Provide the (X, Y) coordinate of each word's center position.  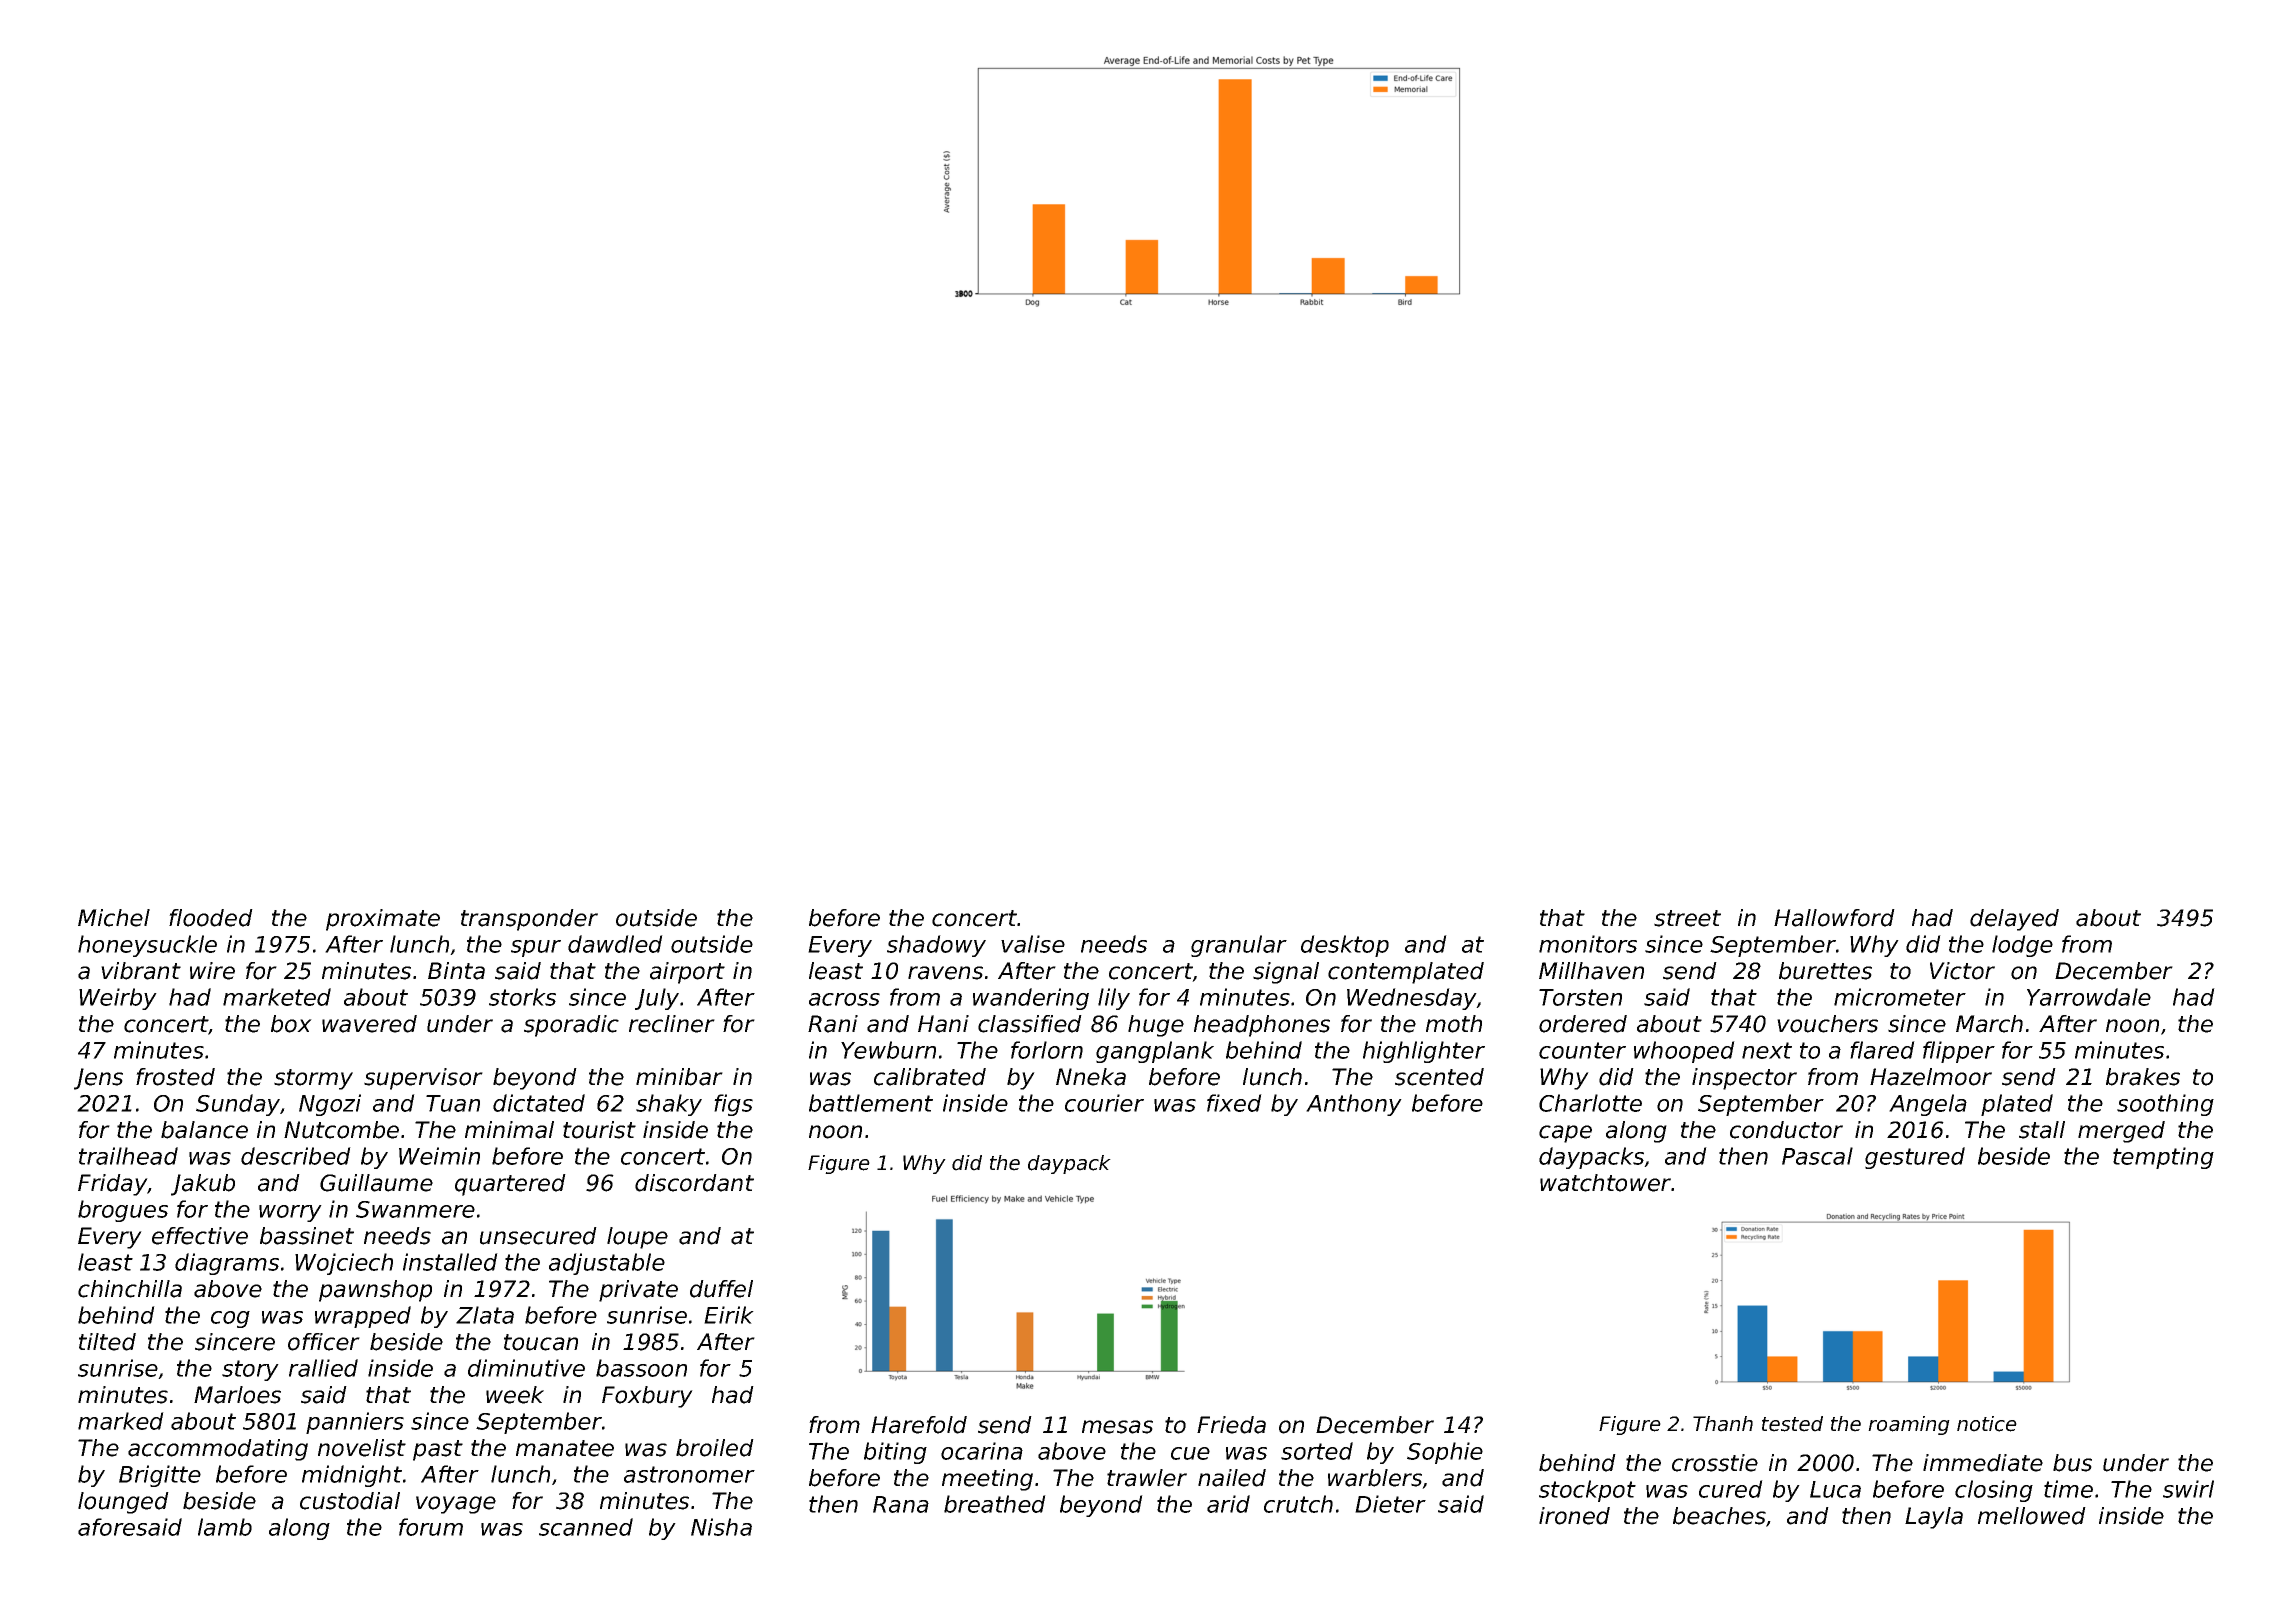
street (1687, 918)
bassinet (307, 1236)
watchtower (1605, 1183)
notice (1987, 1424)
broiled (715, 1448)
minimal (509, 1130)
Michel (114, 918)
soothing (2165, 1105)
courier (1104, 1103)
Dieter (1390, 1504)
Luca (1835, 1489)
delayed (2014, 920)
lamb (225, 1527)
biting (895, 1453)
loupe (637, 1238)
